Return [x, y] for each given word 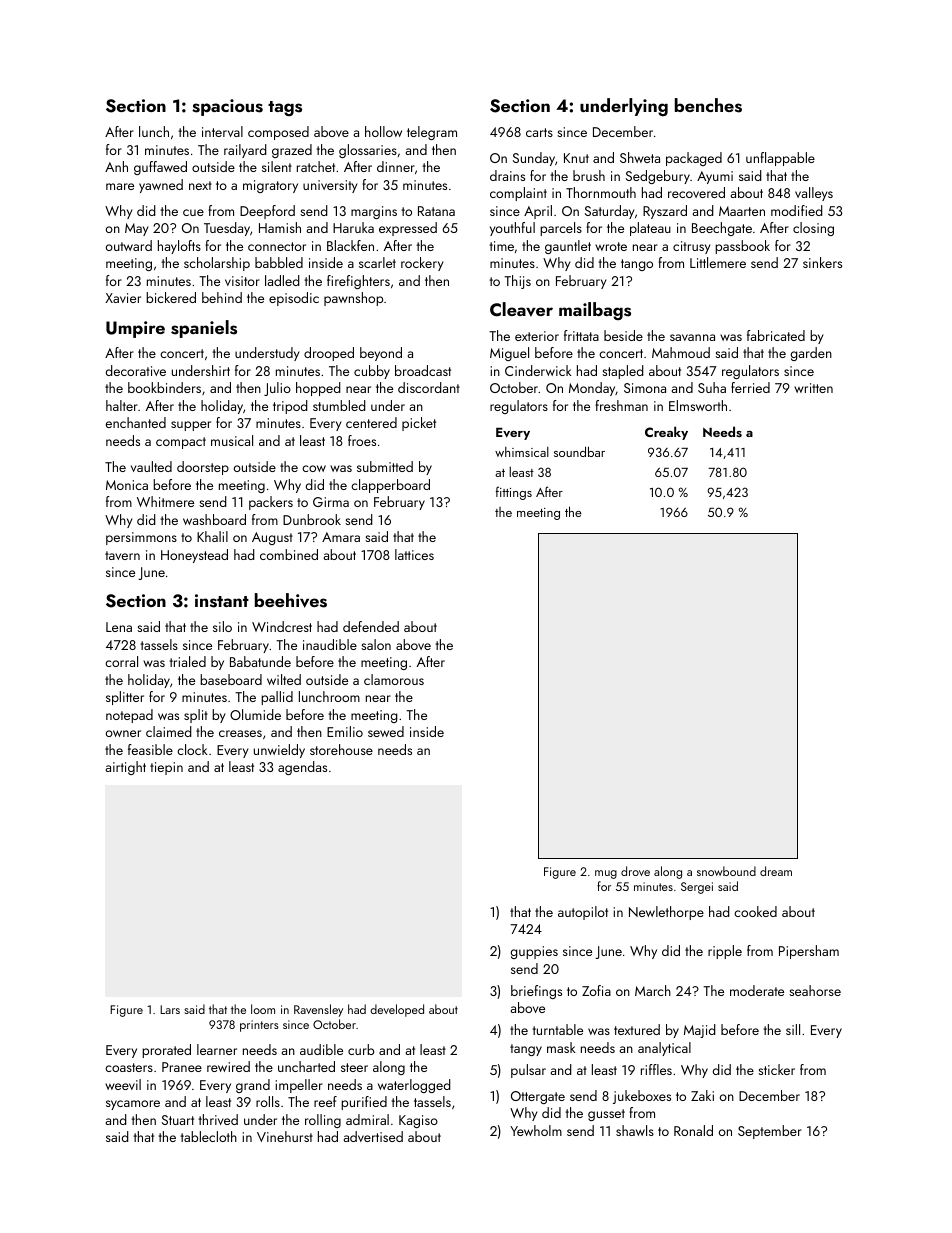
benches [708, 105]
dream [776, 871]
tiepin [166, 768]
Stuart [178, 1120]
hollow [383, 131]
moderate [757, 990]
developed [397, 1010]
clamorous [394, 679]
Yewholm [536, 1130]
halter [122, 405]
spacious [227, 107]
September [770, 1132]
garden [811, 354]
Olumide [255, 714]
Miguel [509, 354]
